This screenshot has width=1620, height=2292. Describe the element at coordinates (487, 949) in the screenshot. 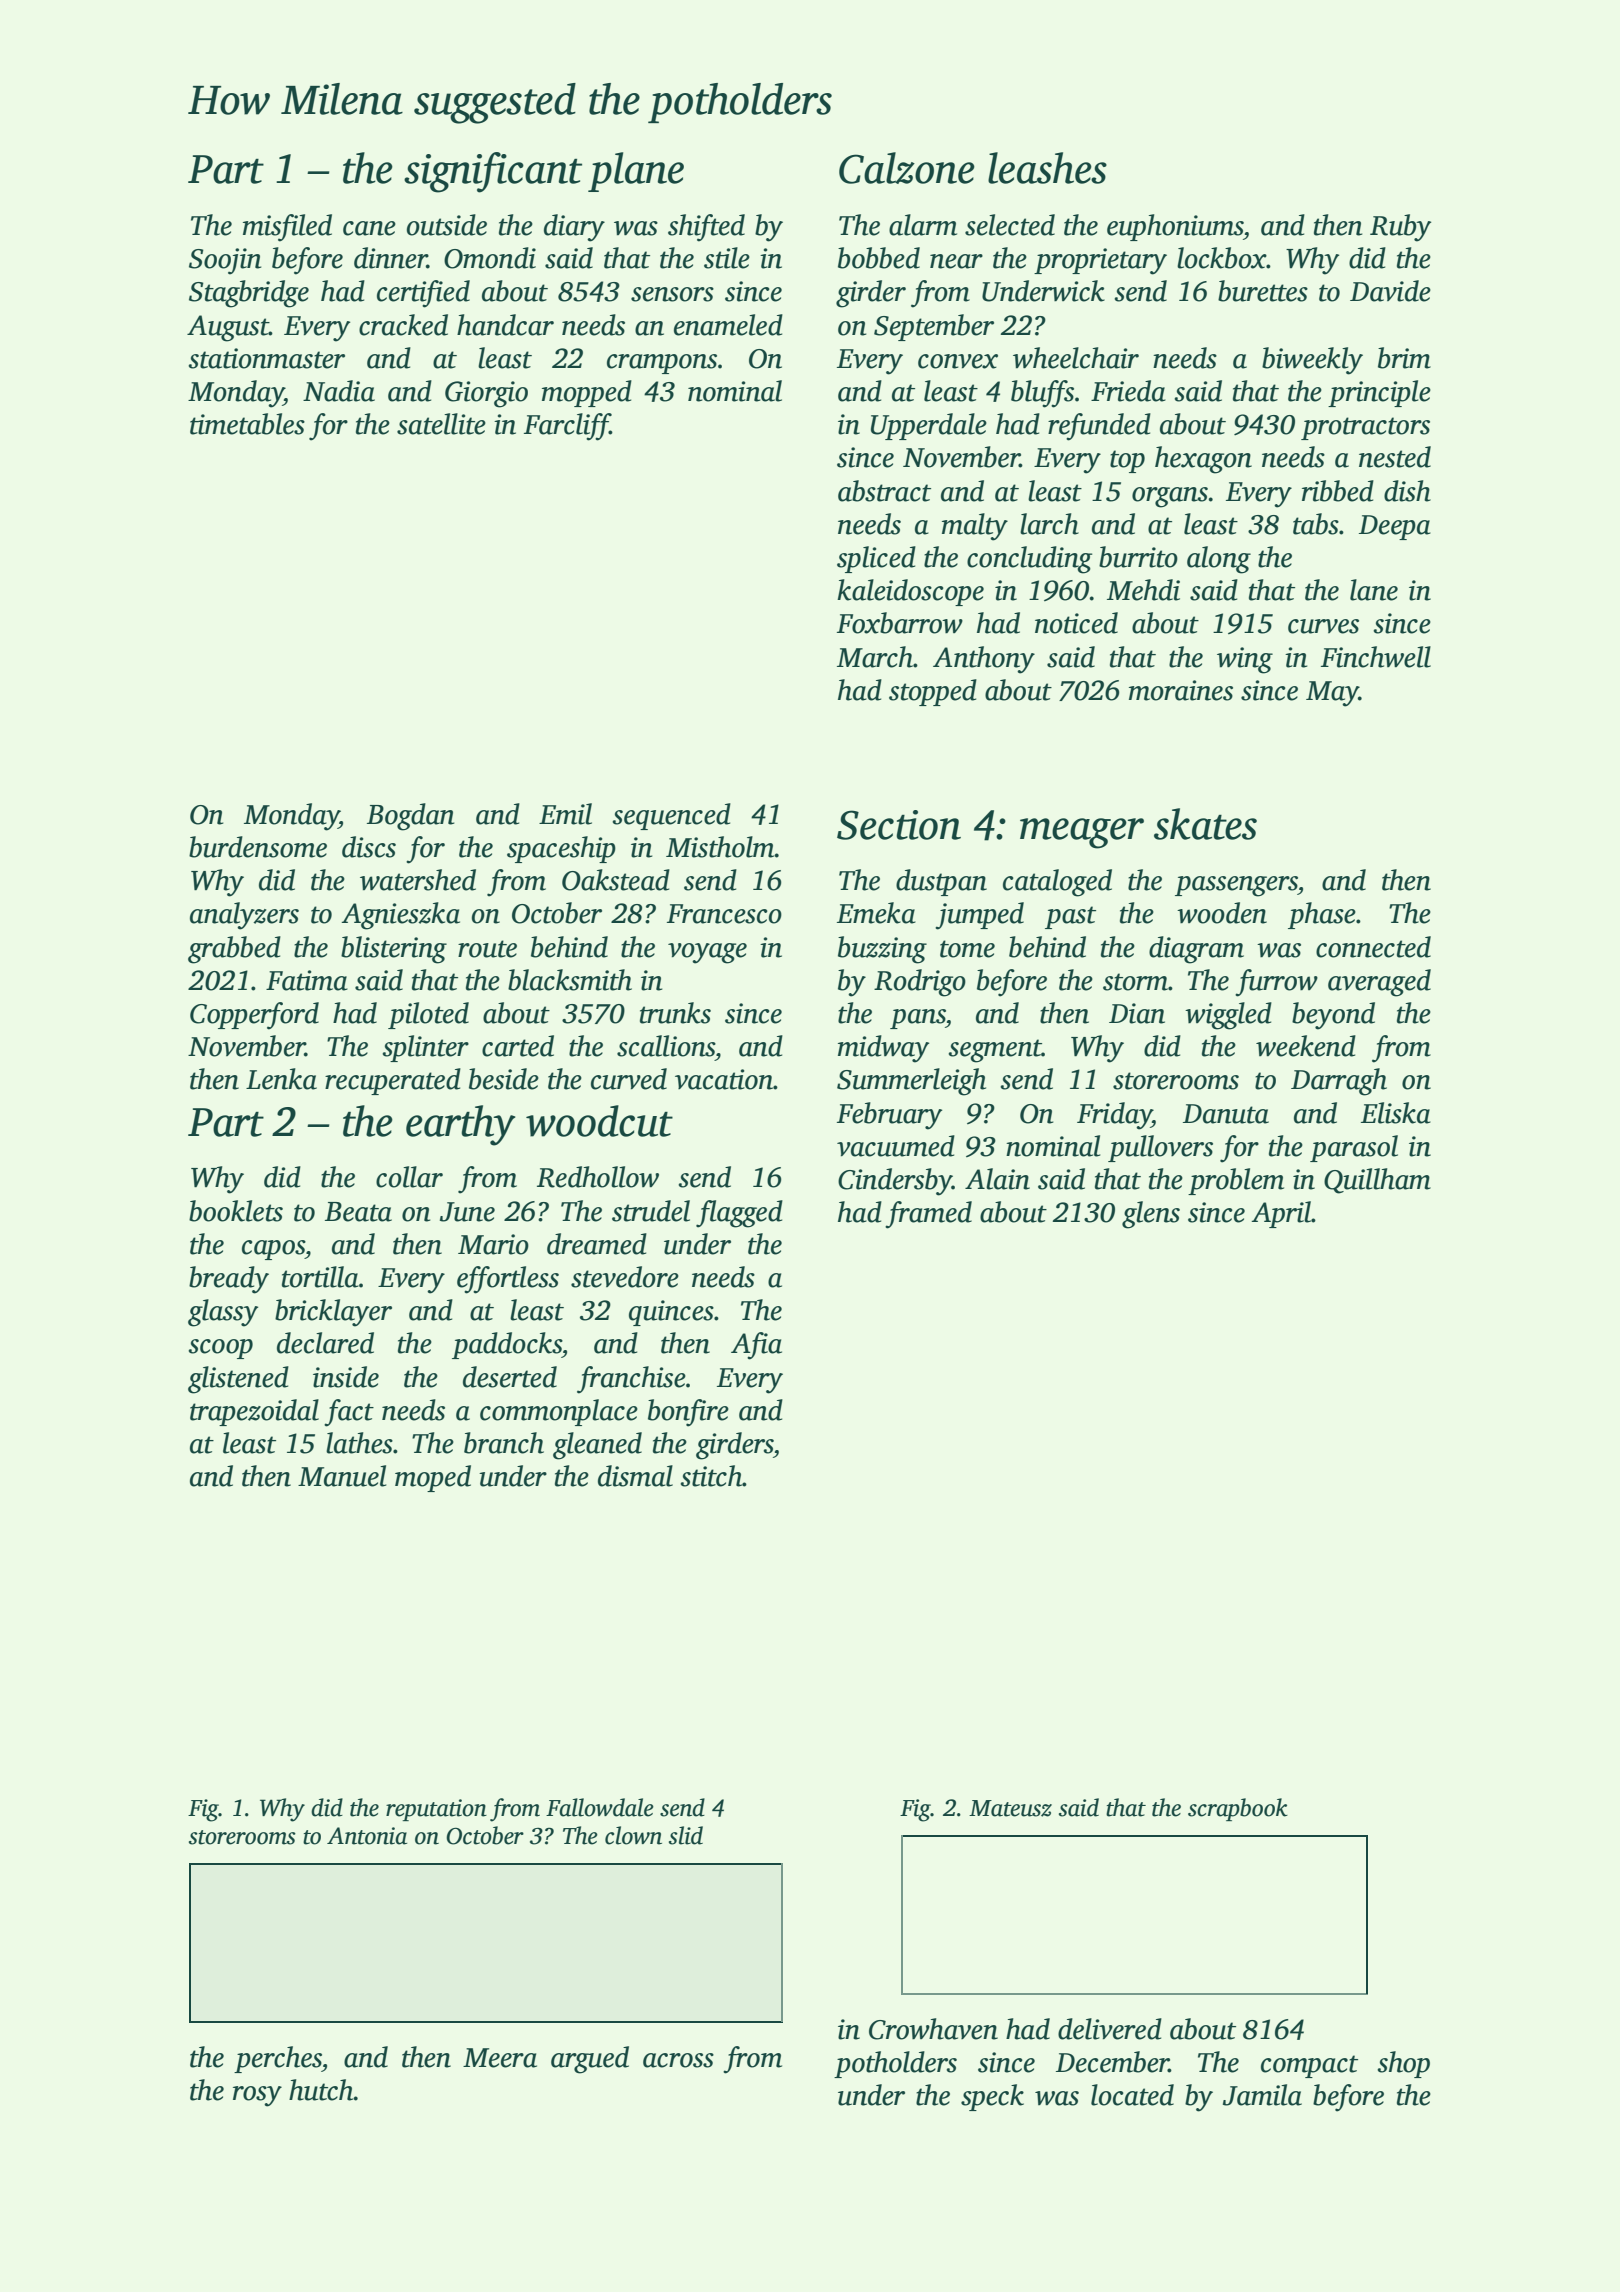

I see `route` at that location.
